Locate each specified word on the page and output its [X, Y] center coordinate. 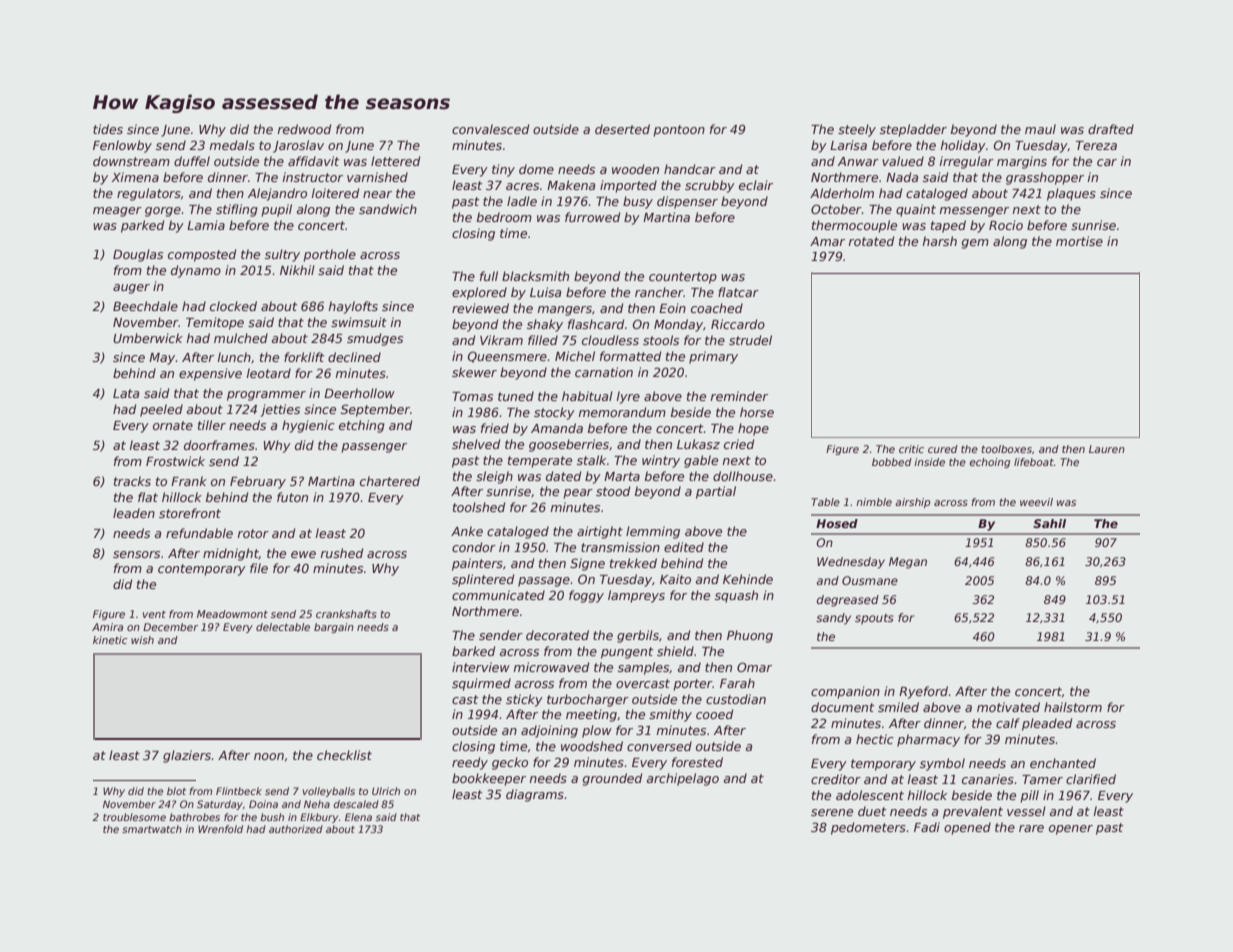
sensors [136, 554]
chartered [390, 481]
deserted [622, 129]
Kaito [675, 579]
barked [473, 651]
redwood [304, 129]
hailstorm [1073, 707]
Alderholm [842, 193]
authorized [296, 829]
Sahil [1049, 523]
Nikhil [297, 270]
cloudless [610, 340]
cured [943, 449]
